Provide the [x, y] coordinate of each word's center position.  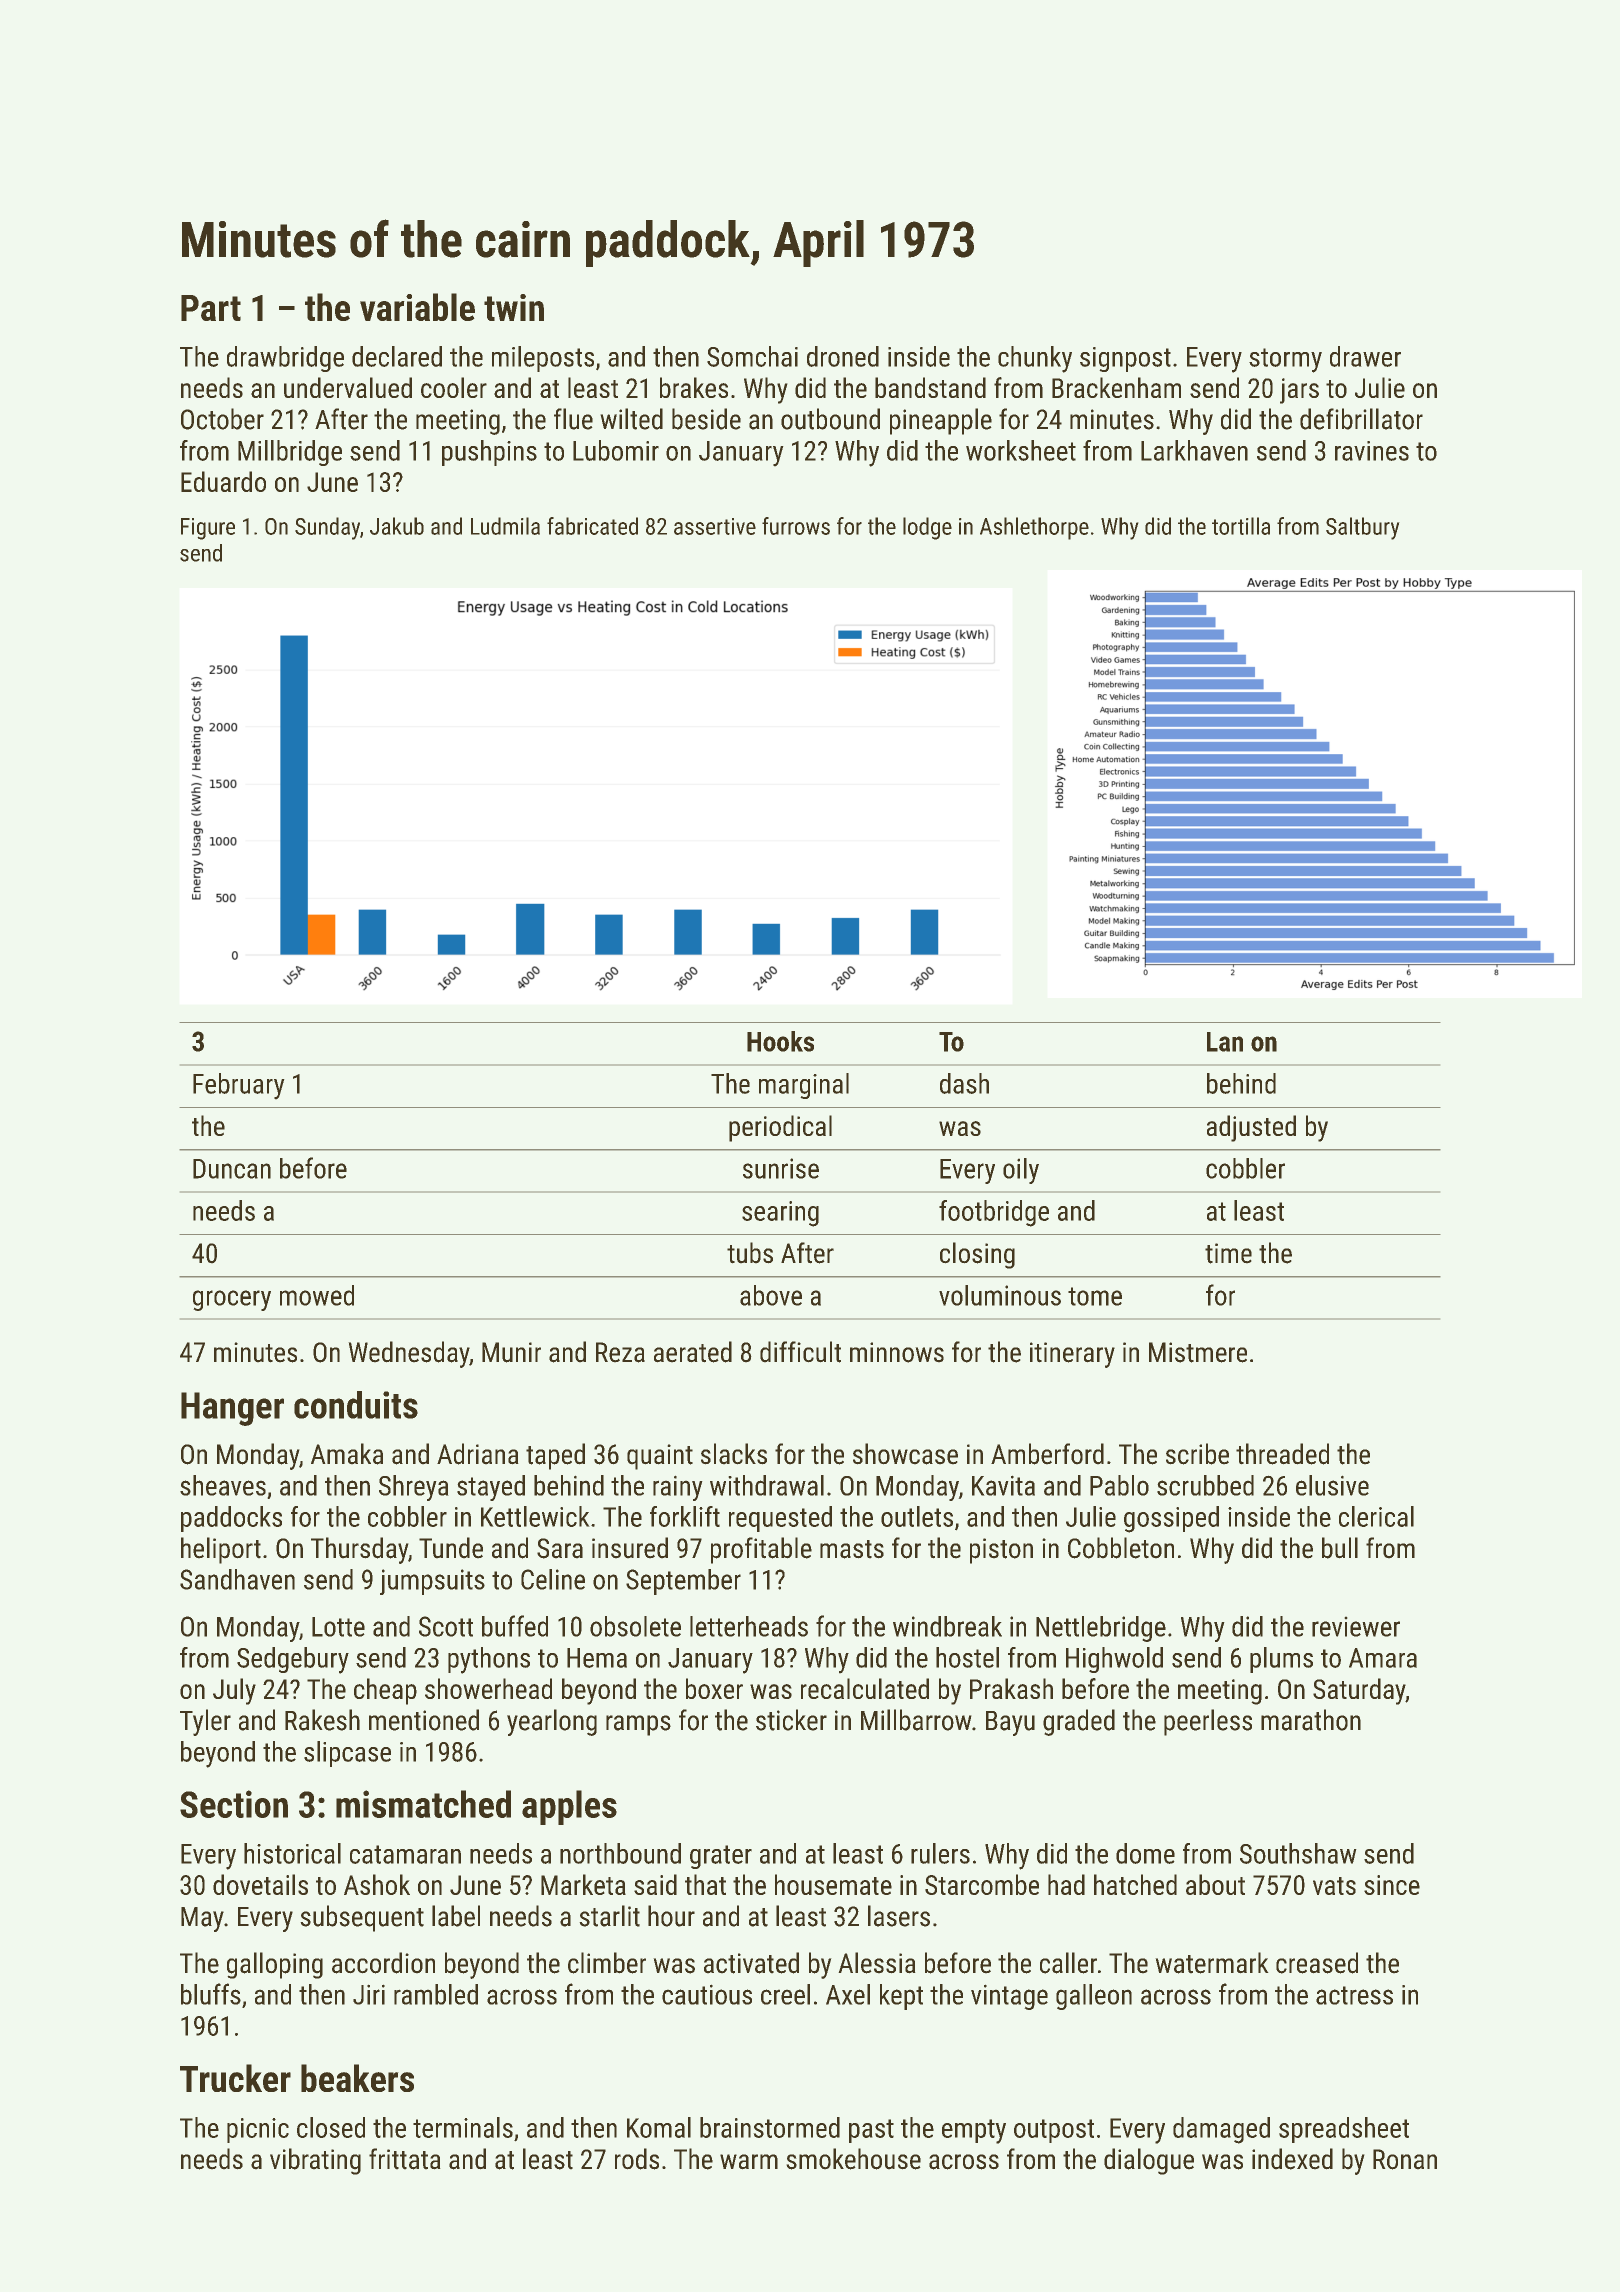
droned [843, 356]
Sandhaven [237, 1579]
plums [1281, 1660]
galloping [275, 1965]
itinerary [1072, 1355]
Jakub [397, 526]
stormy [1285, 360]
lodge [927, 528]
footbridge [994, 1213]
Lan [1225, 1042]
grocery [232, 1300]
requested [780, 1519]
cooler [454, 387]
